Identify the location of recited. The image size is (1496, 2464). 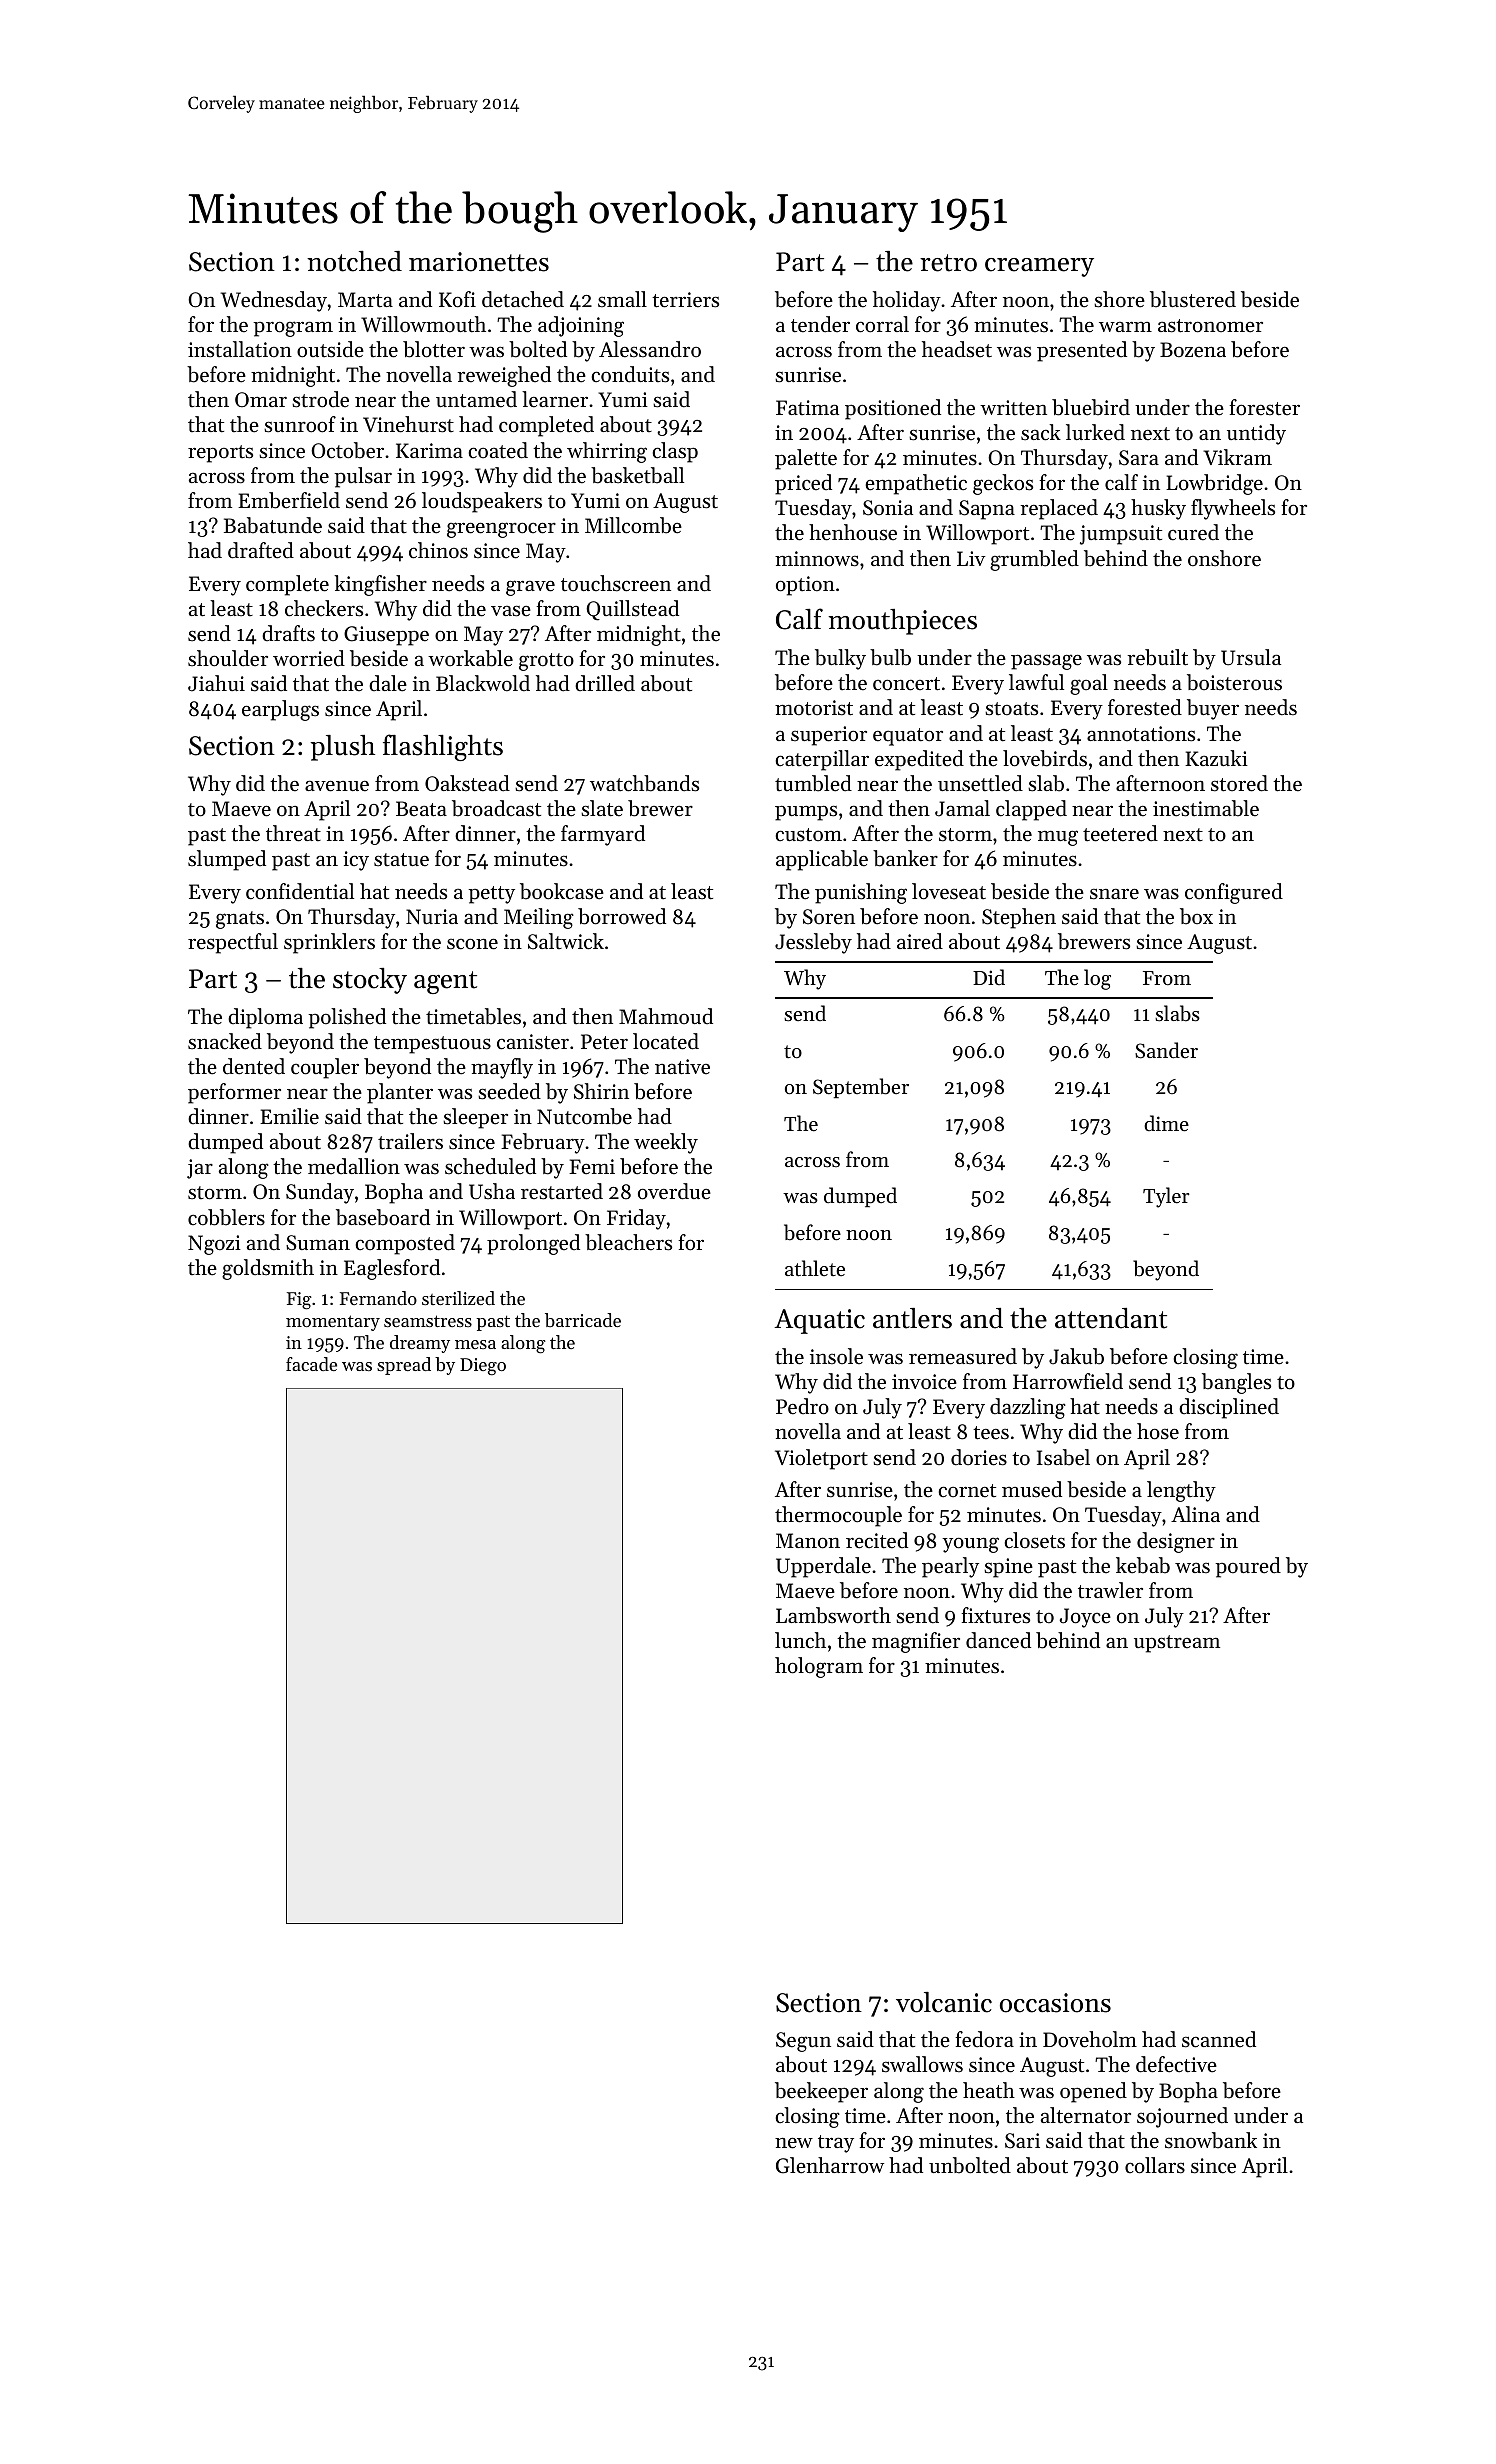
(877, 1540).
